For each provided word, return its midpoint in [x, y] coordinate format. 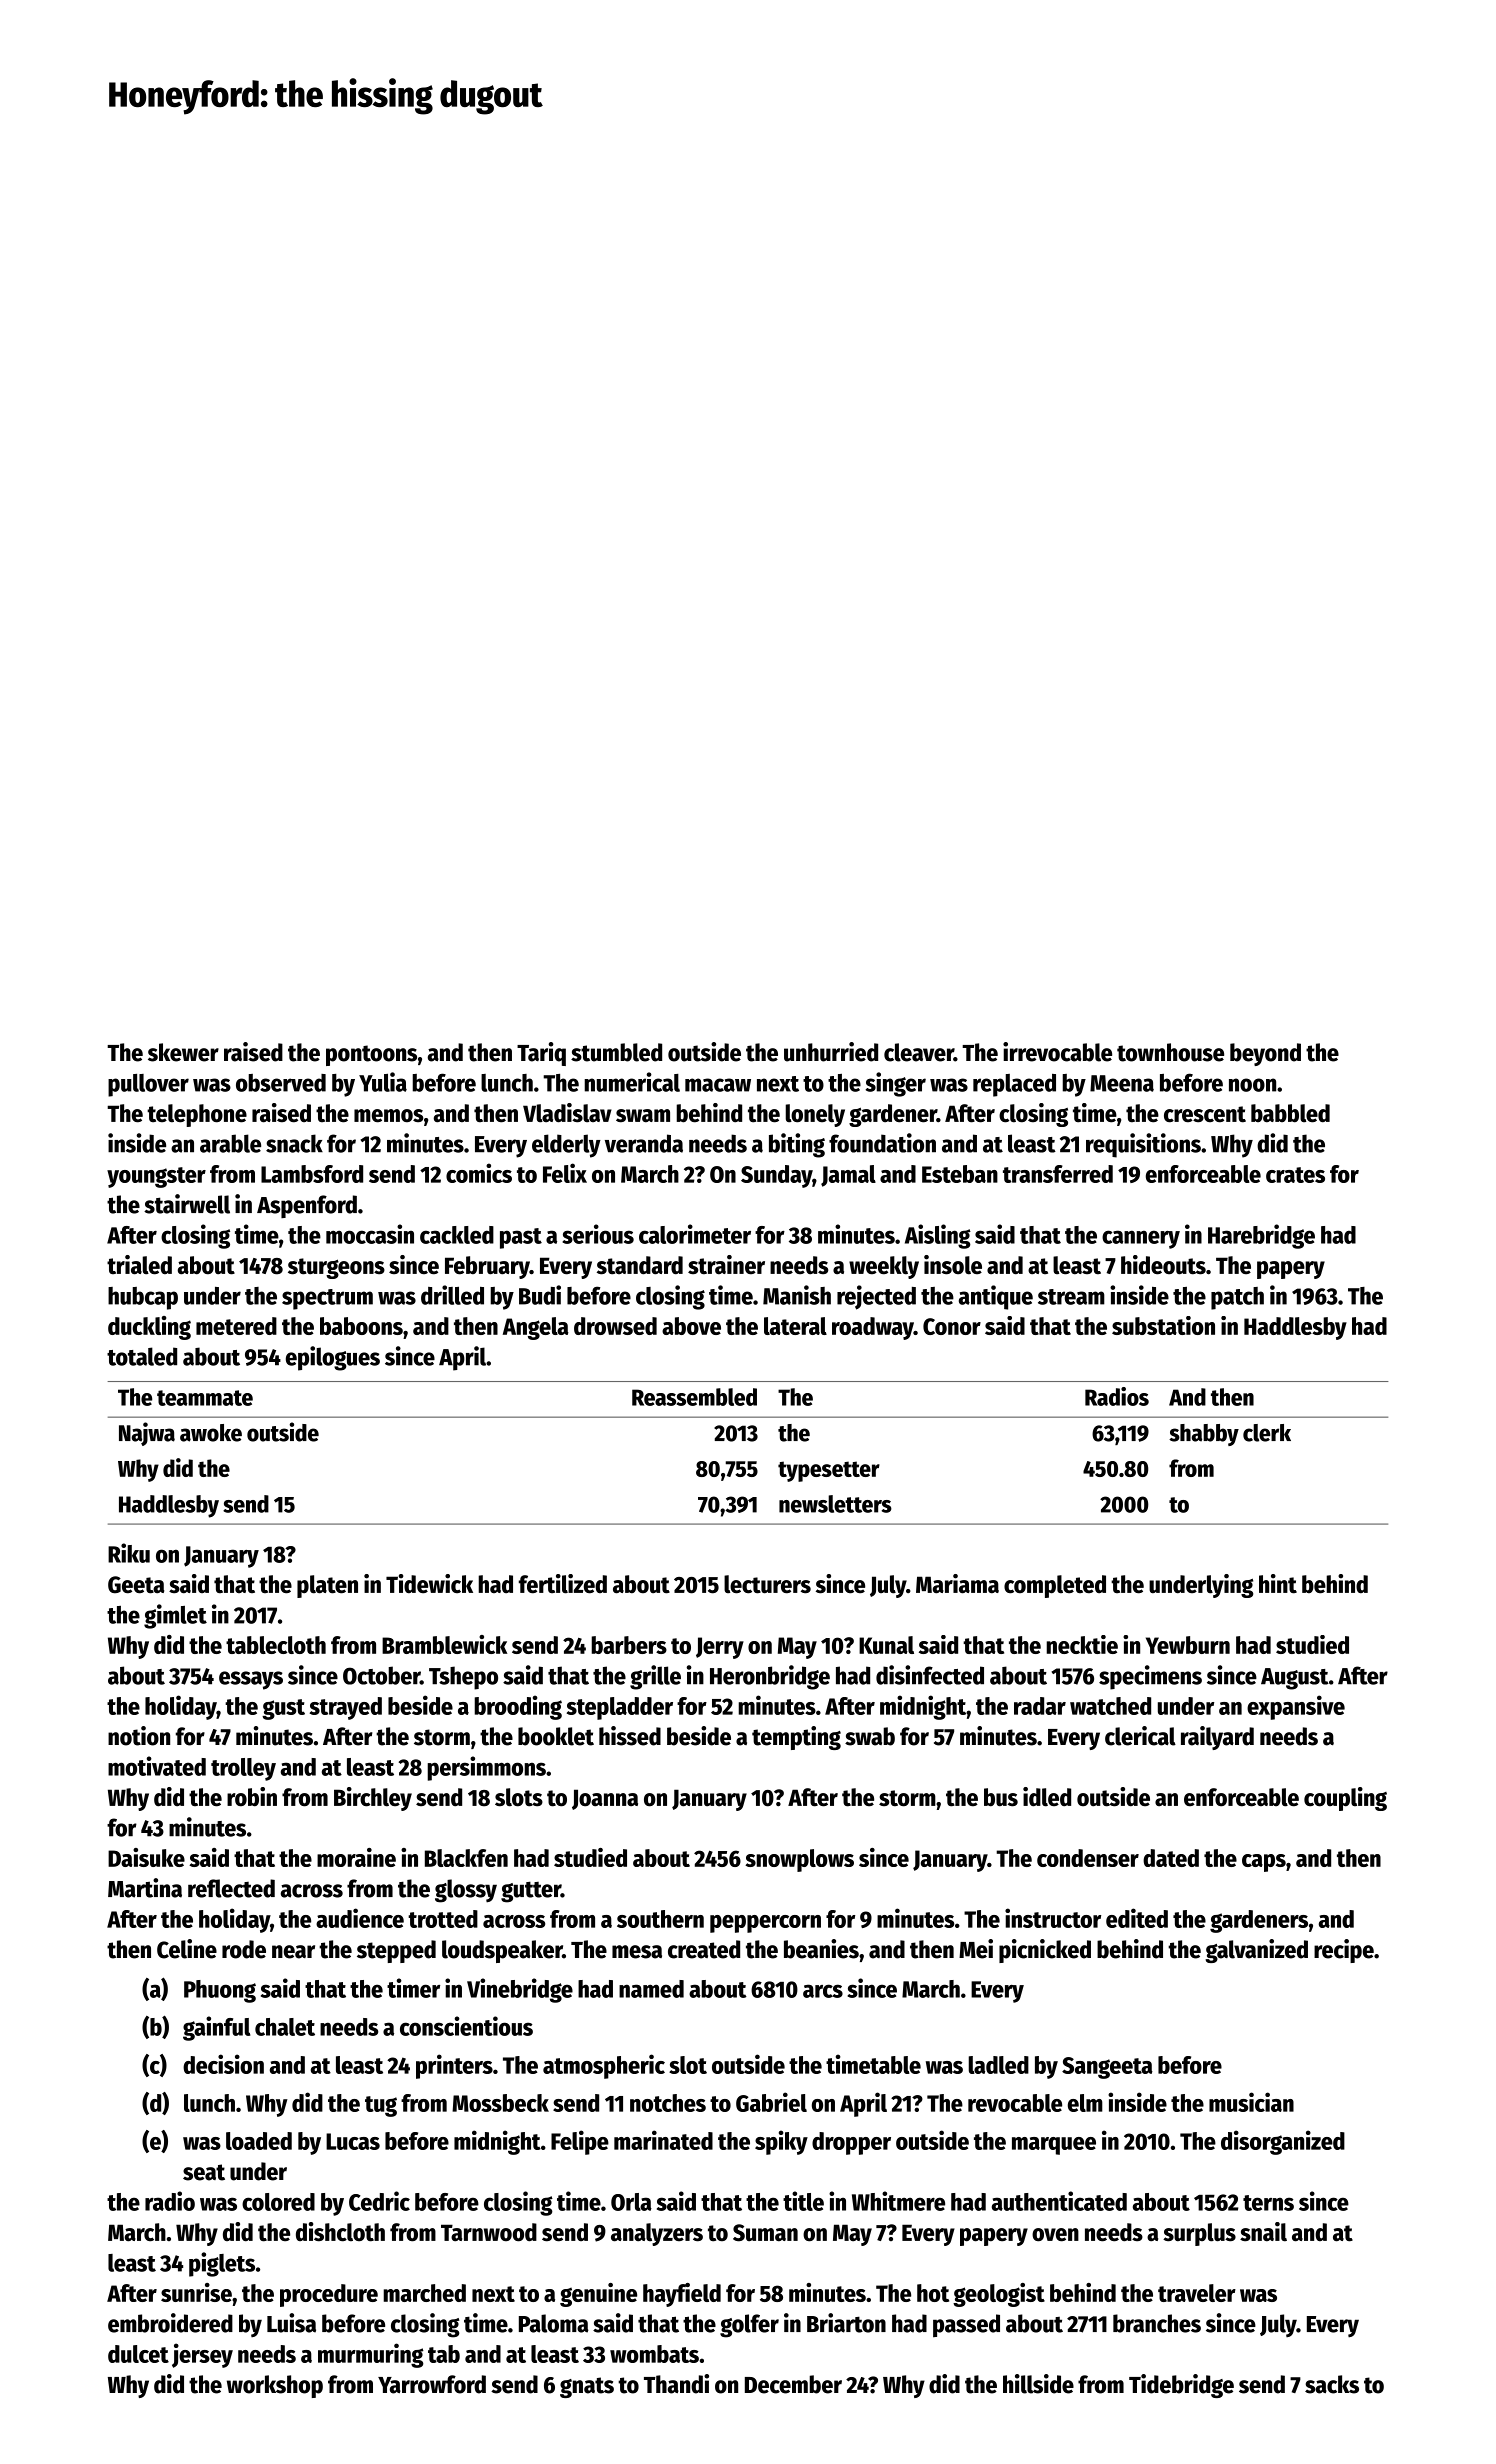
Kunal [886, 1645]
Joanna [605, 1799]
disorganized [1283, 2142]
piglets [222, 2264]
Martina [145, 1888]
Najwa [147, 1434]
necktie [1082, 1644]
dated [1171, 1858]
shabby [1204, 1435]
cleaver [919, 1052]
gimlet [175, 1616]
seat [204, 2172]
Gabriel [771, 2102]
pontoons [371, 1055]
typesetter [829, 1471]
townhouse [1170, 1052]
